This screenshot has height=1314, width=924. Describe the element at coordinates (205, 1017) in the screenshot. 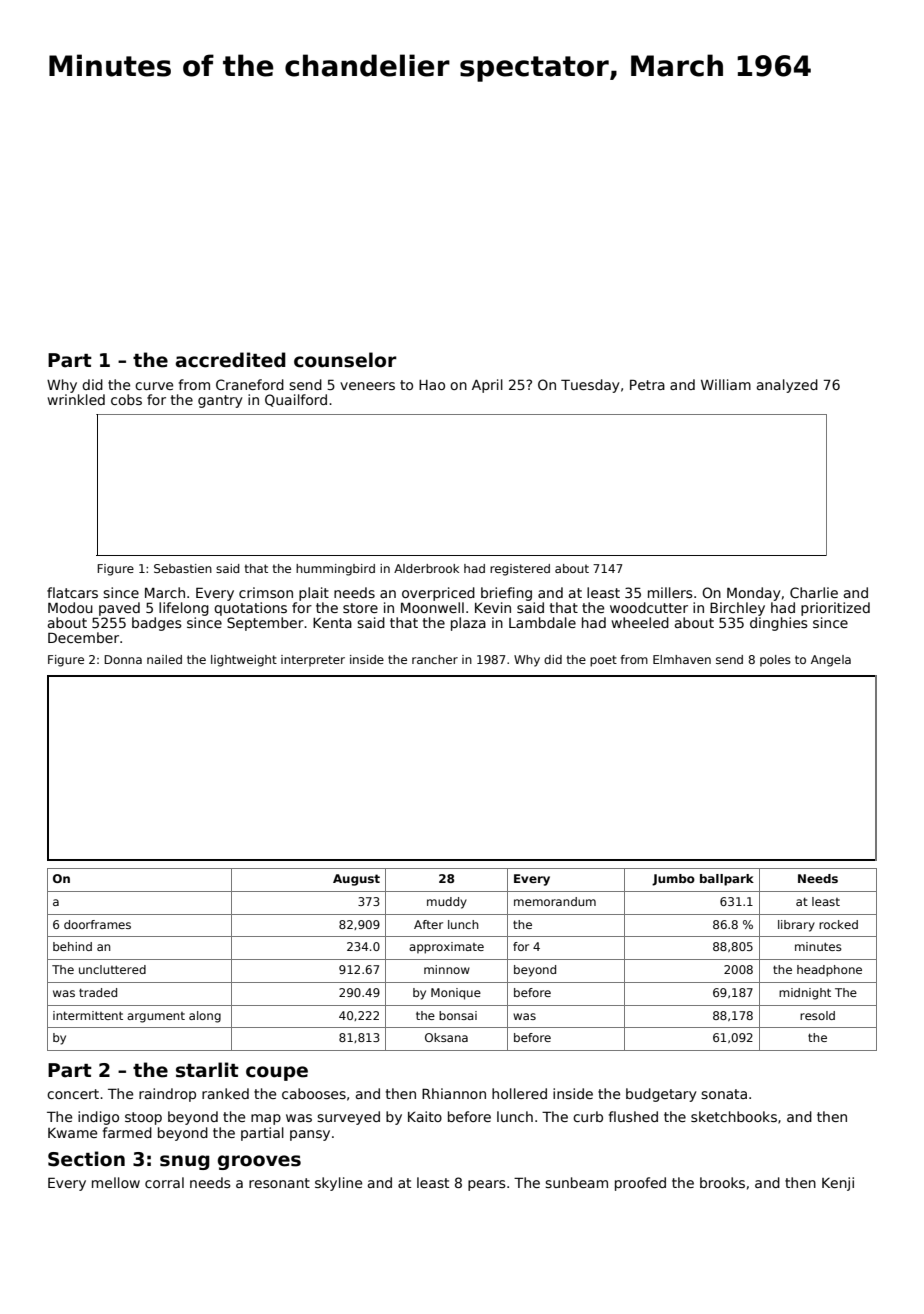

I see `along` at that location.
